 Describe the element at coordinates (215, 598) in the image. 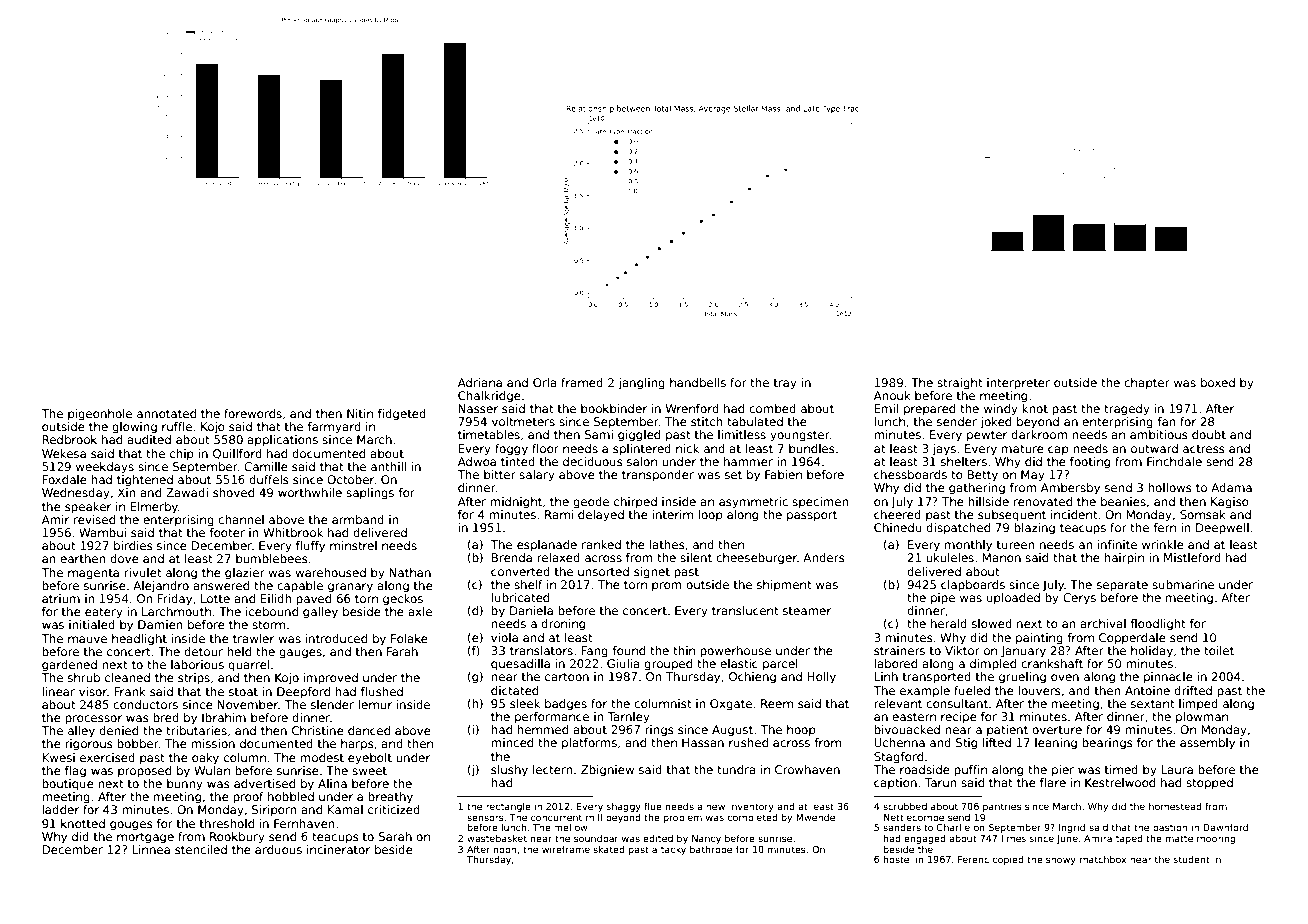

I see `Lotte` at that location.
